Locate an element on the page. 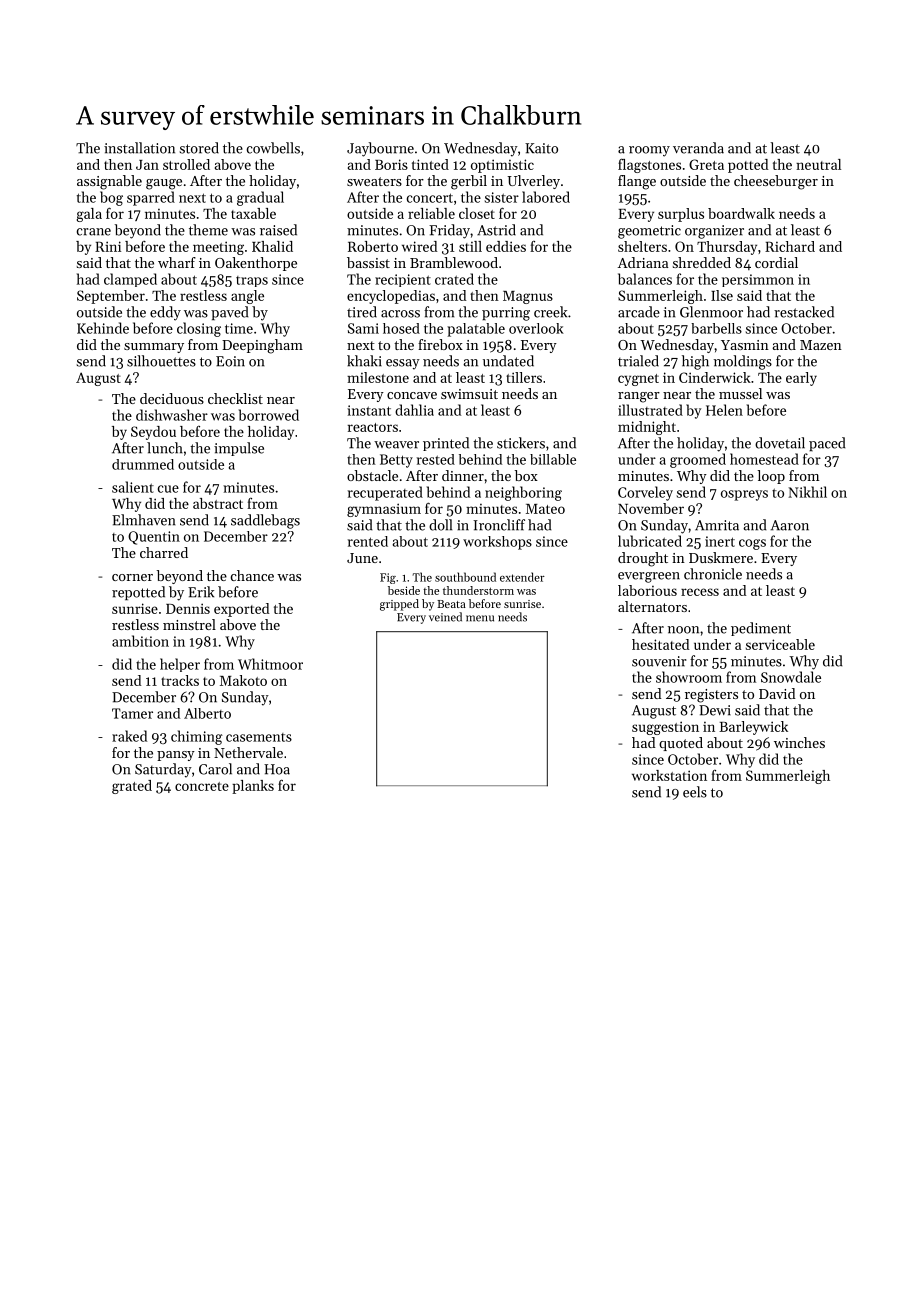 The width and height of the document is (924, 1308). planks is located at coordinates (253, 787).
